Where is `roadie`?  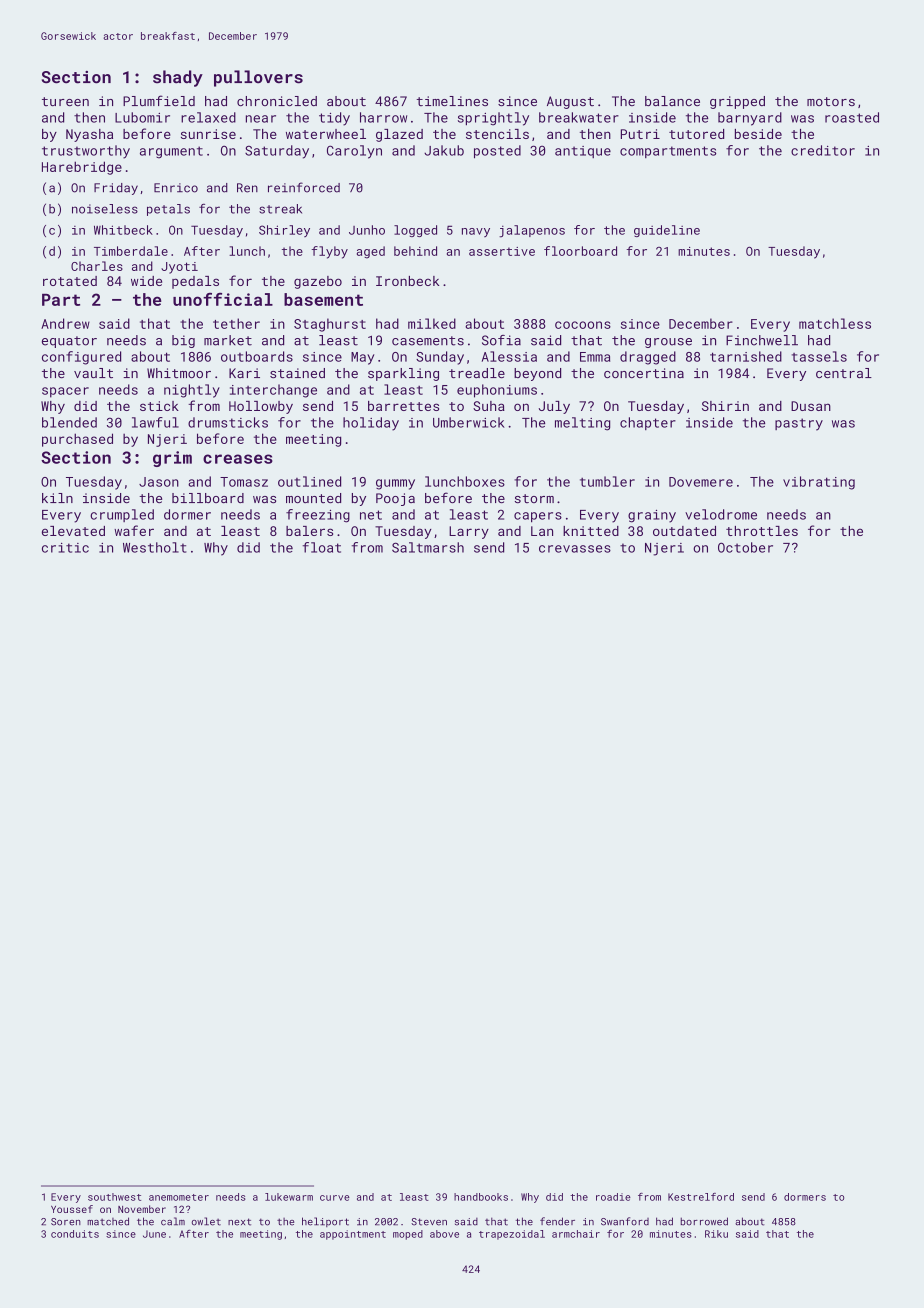
roadie is located at coordinates (613, 1197).
